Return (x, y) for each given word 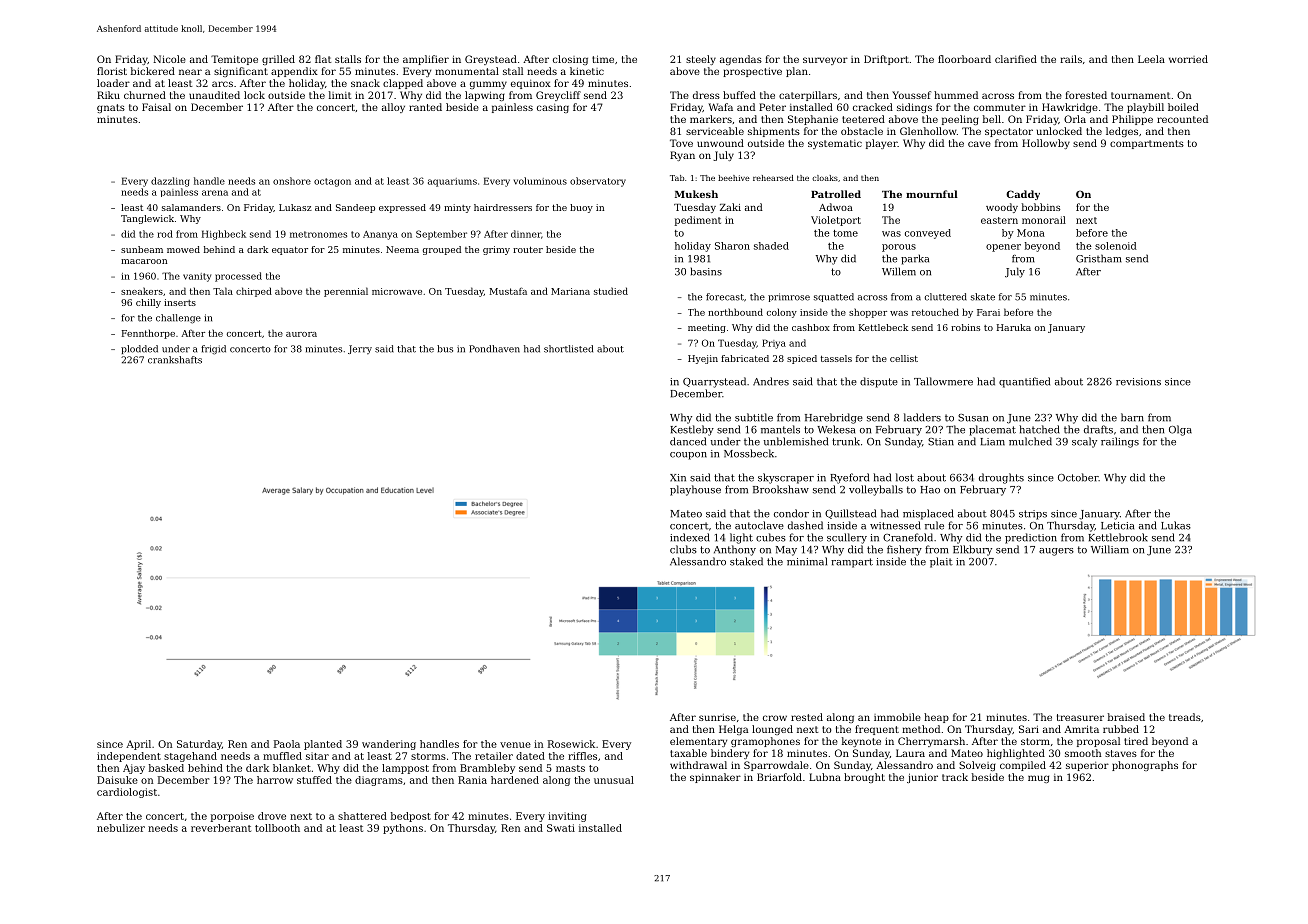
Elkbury (972, 550)
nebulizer (121, 828)
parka (915, 259)
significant (241, 72)
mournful (932, 194)
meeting (707, 328)
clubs (683, 549)
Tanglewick (147, 219)
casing (553, 108)
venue (515, 745)
